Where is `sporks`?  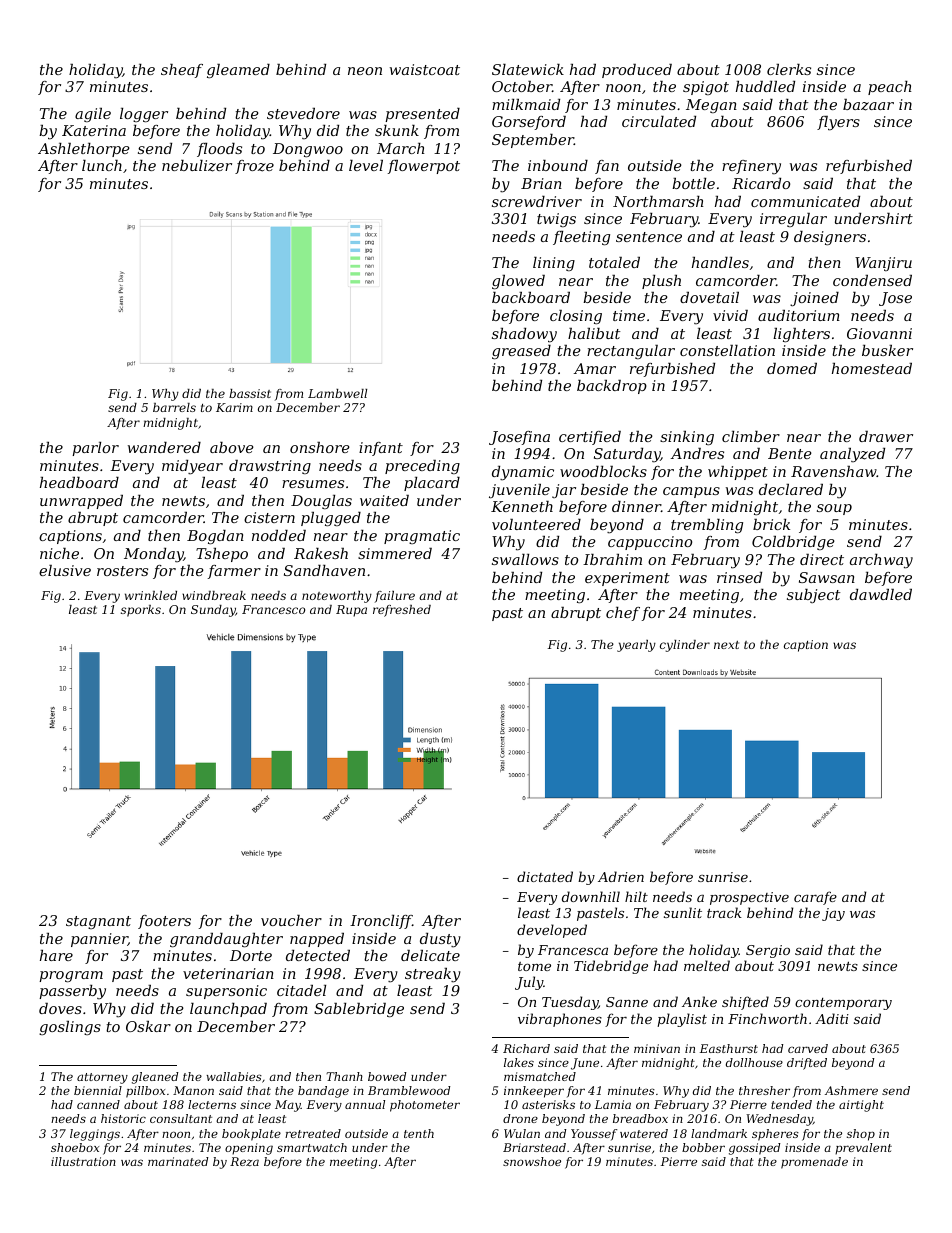 sporks is located at coordinates (141, 611).
